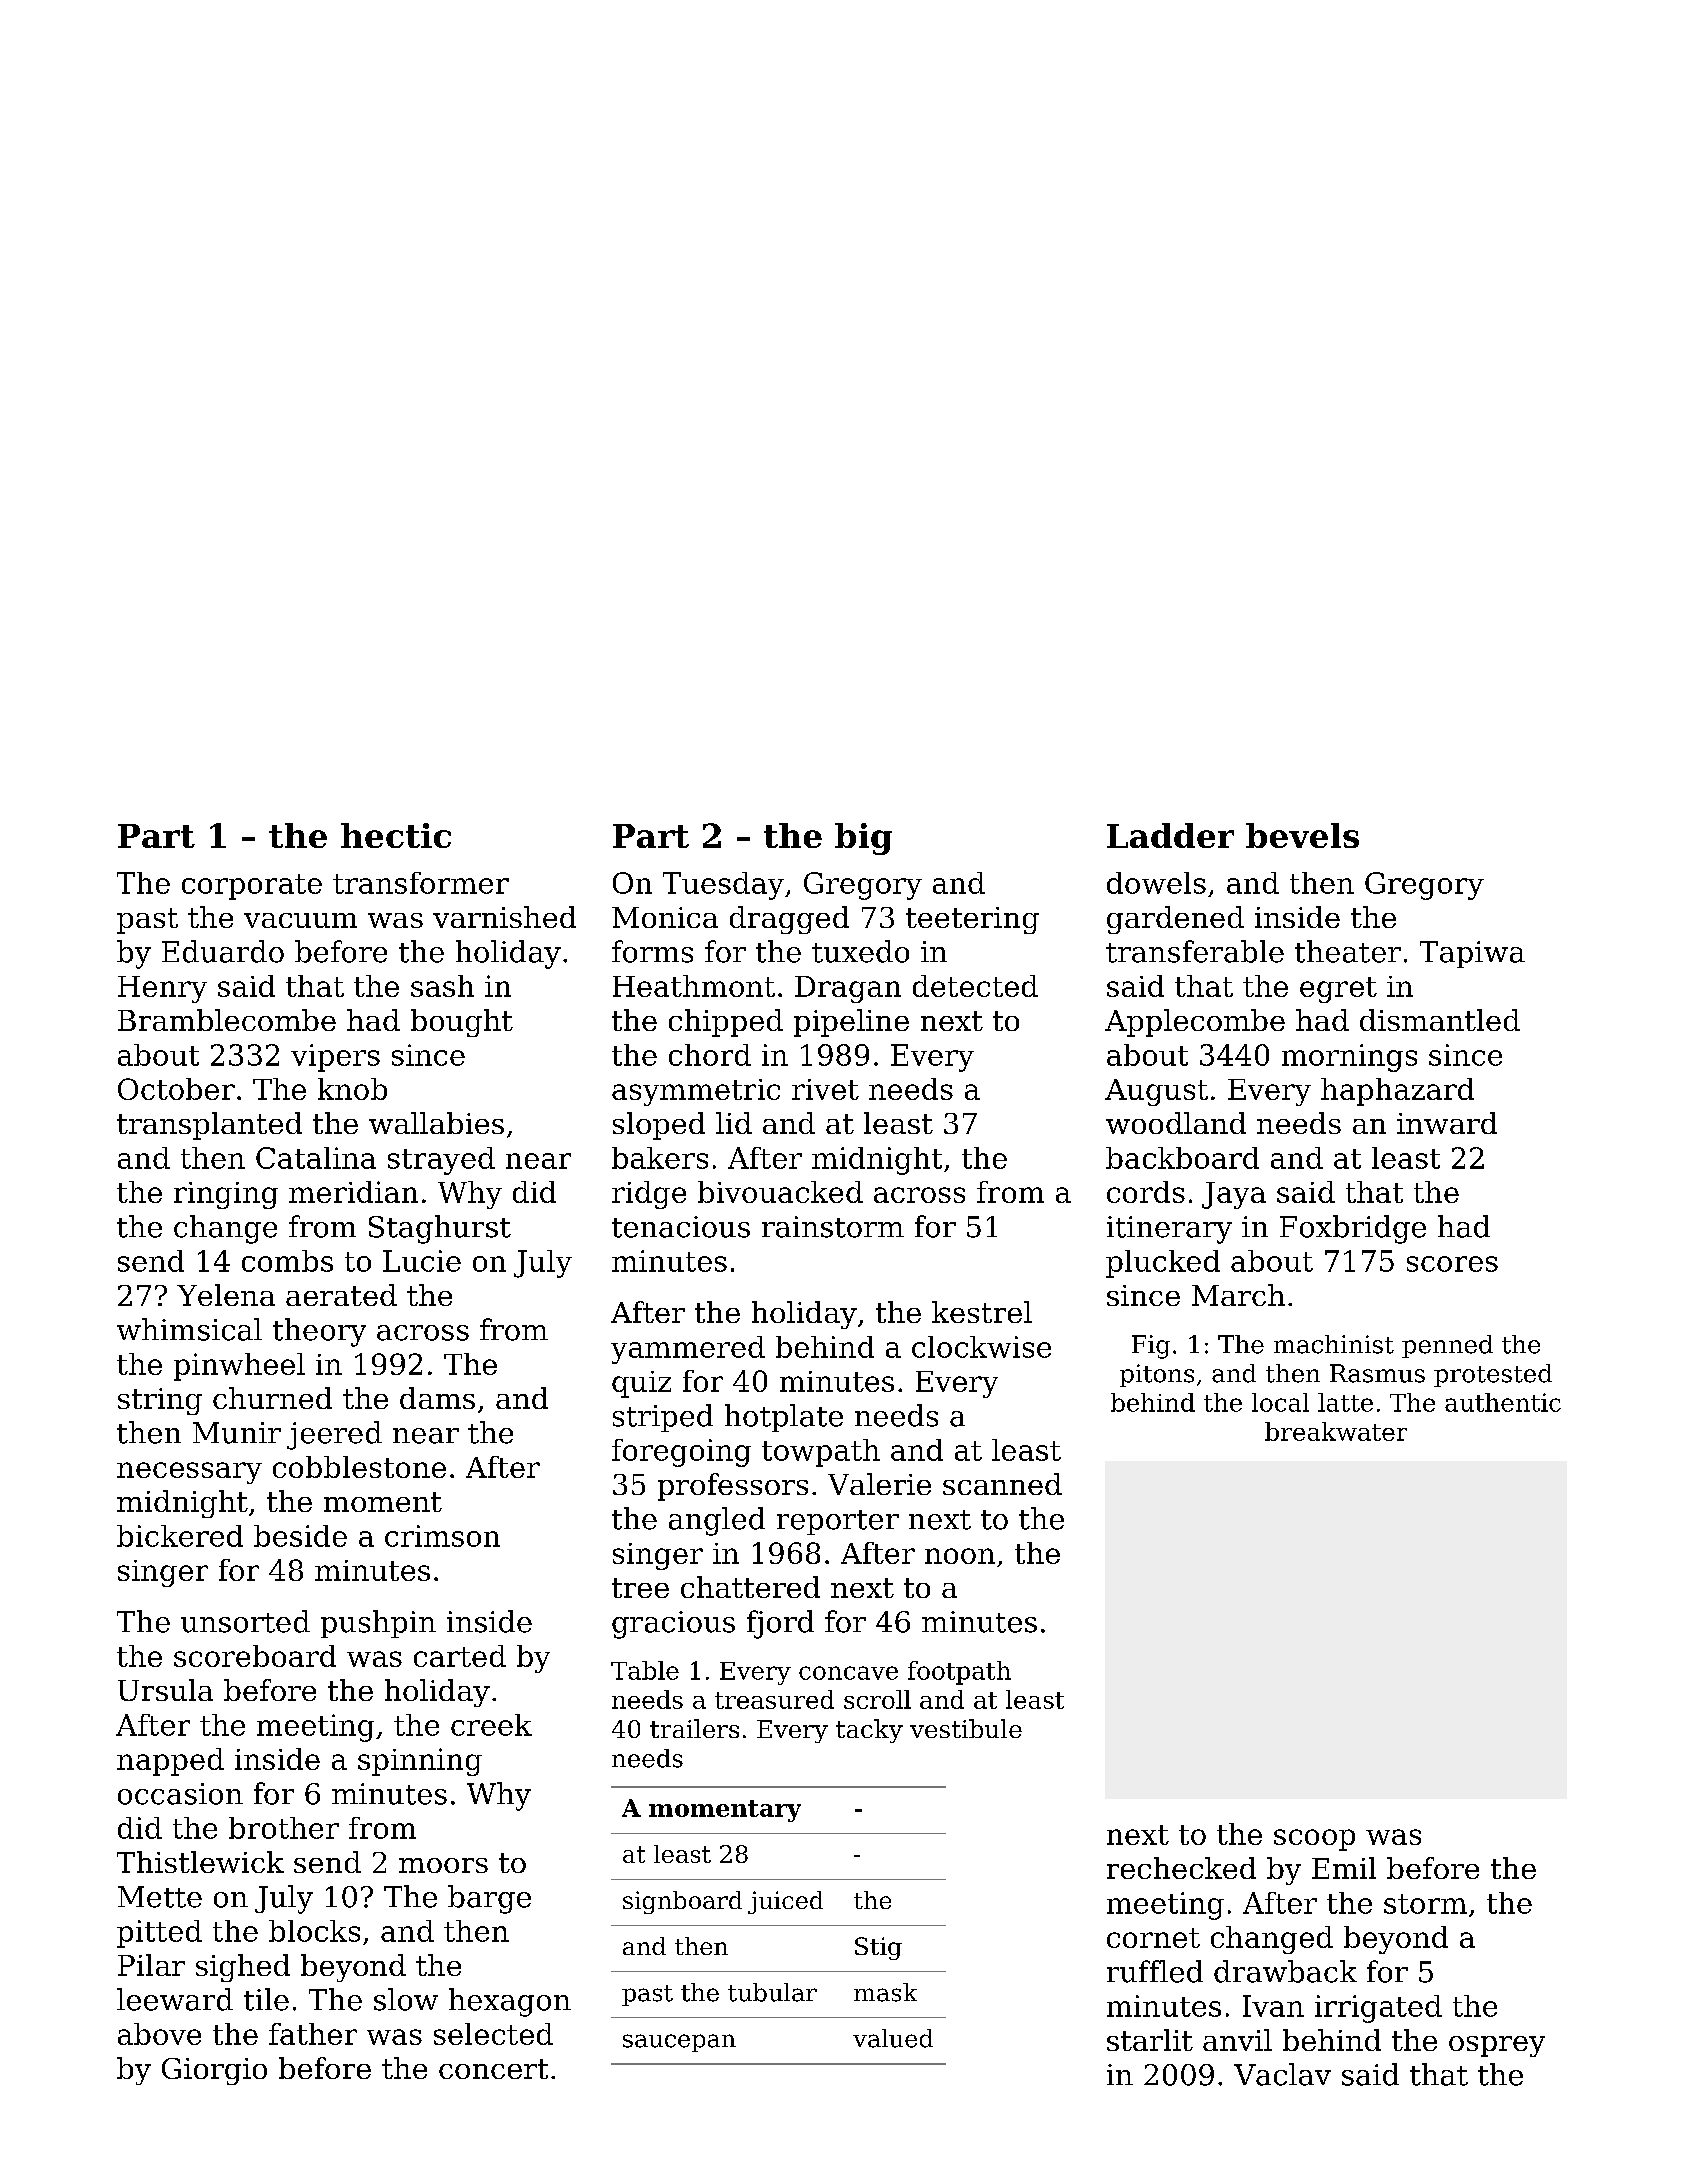  I want to click on tree, so click(640, 1588).
